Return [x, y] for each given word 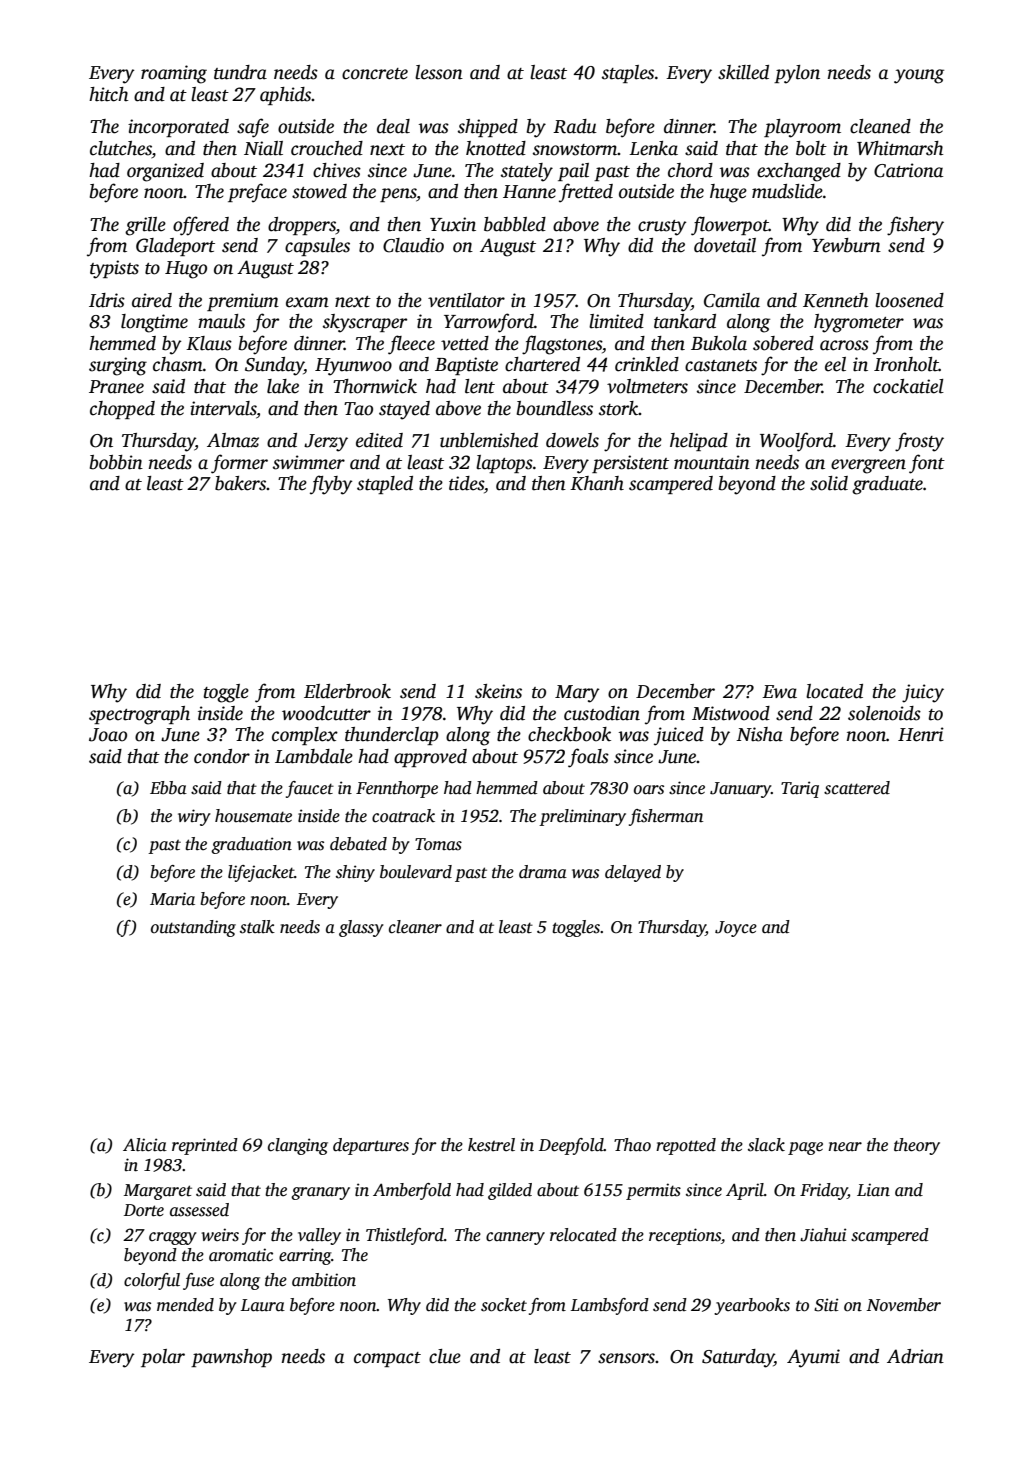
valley [319, 1236]
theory [917, 1146]
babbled [515, 224]
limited [616, 321]
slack [766, 1145]
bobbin [116, 462]
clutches [121, 149]
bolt [811, 148]
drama [543, 872]
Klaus [209, 343]
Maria [172, 899]
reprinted [205, 1146]
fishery [915, 226]
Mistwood [731, 713]
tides [466, 483]
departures [371, 1146]
